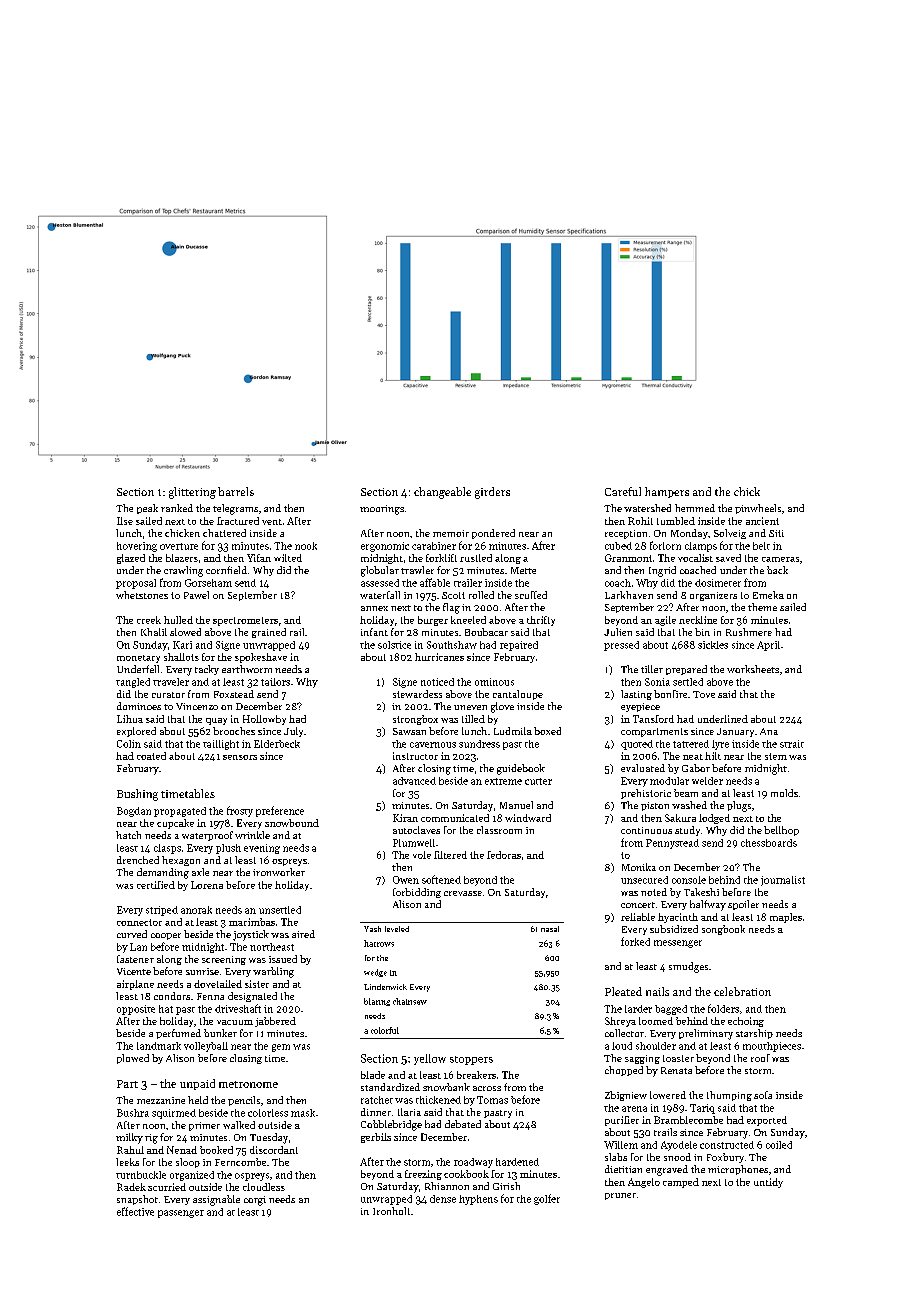 The width and height of the screenshot is (924, 1308). I want to click on arena, so click(634, 1109).
